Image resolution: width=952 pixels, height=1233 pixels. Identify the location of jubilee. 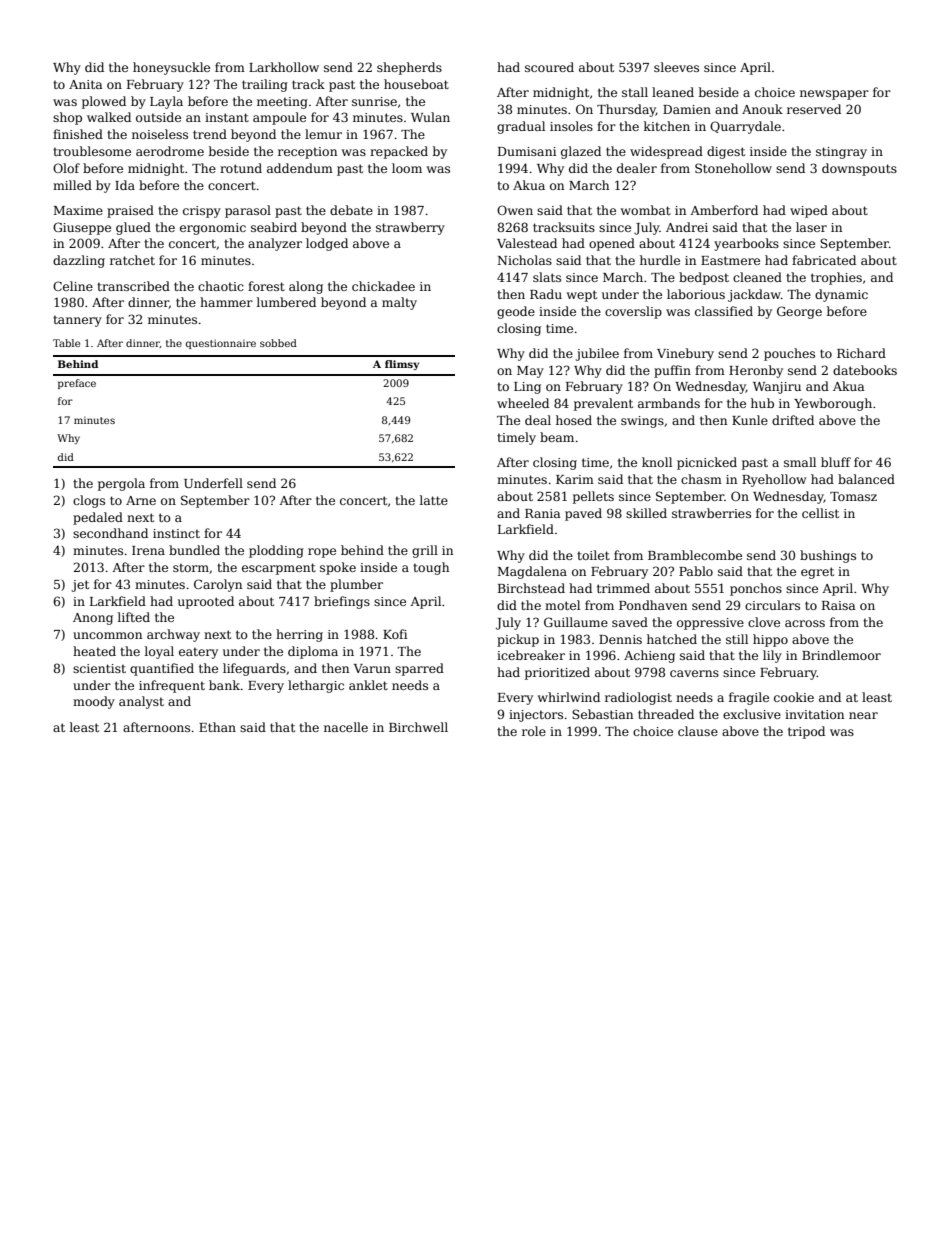
(597, 354).
